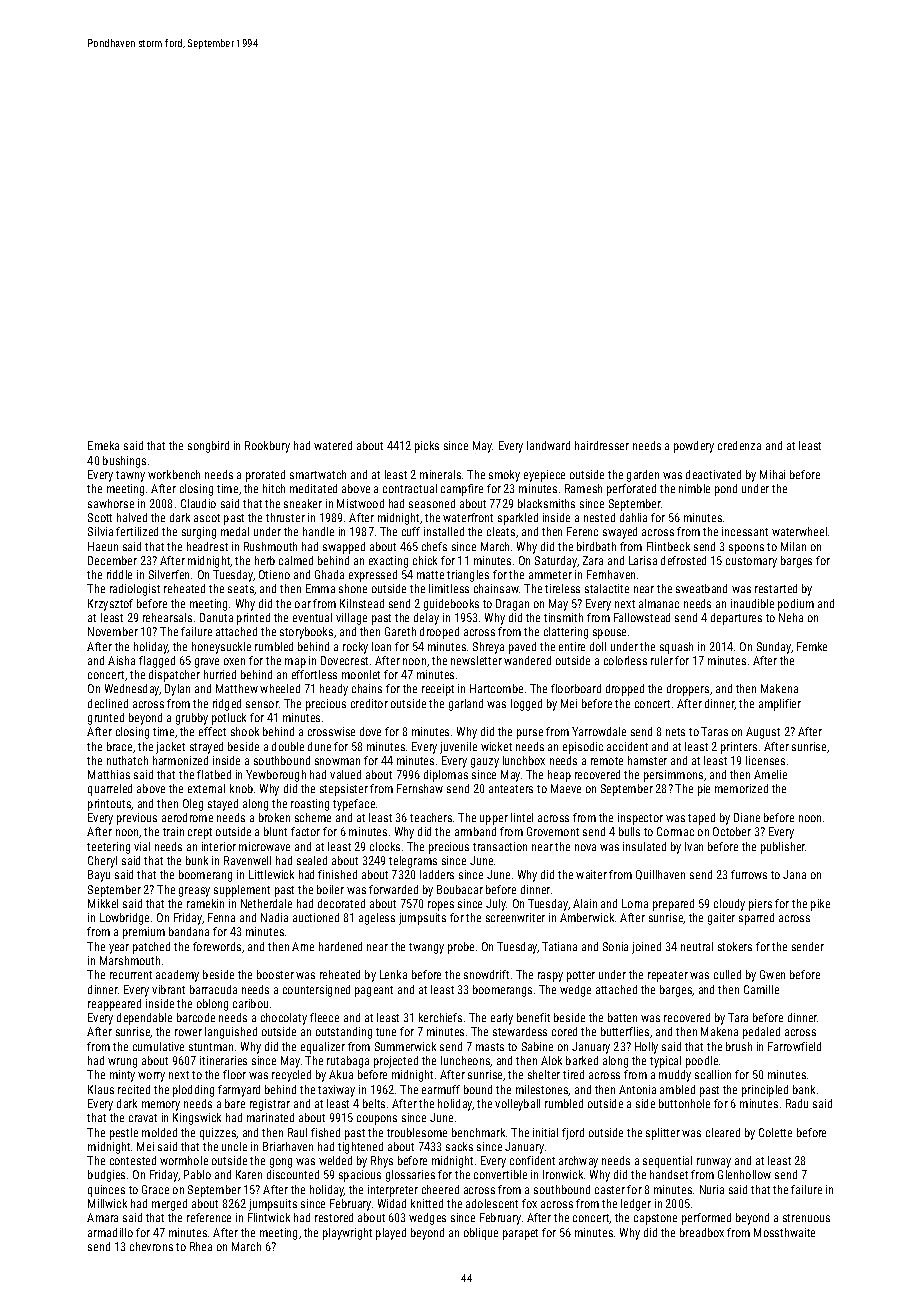 The width and height of the screenshot is (924, 1308). What do you see at coordinates (110, 1232) in the screenshot?
I see `armadillo` at bounding box center [110, 1232].
